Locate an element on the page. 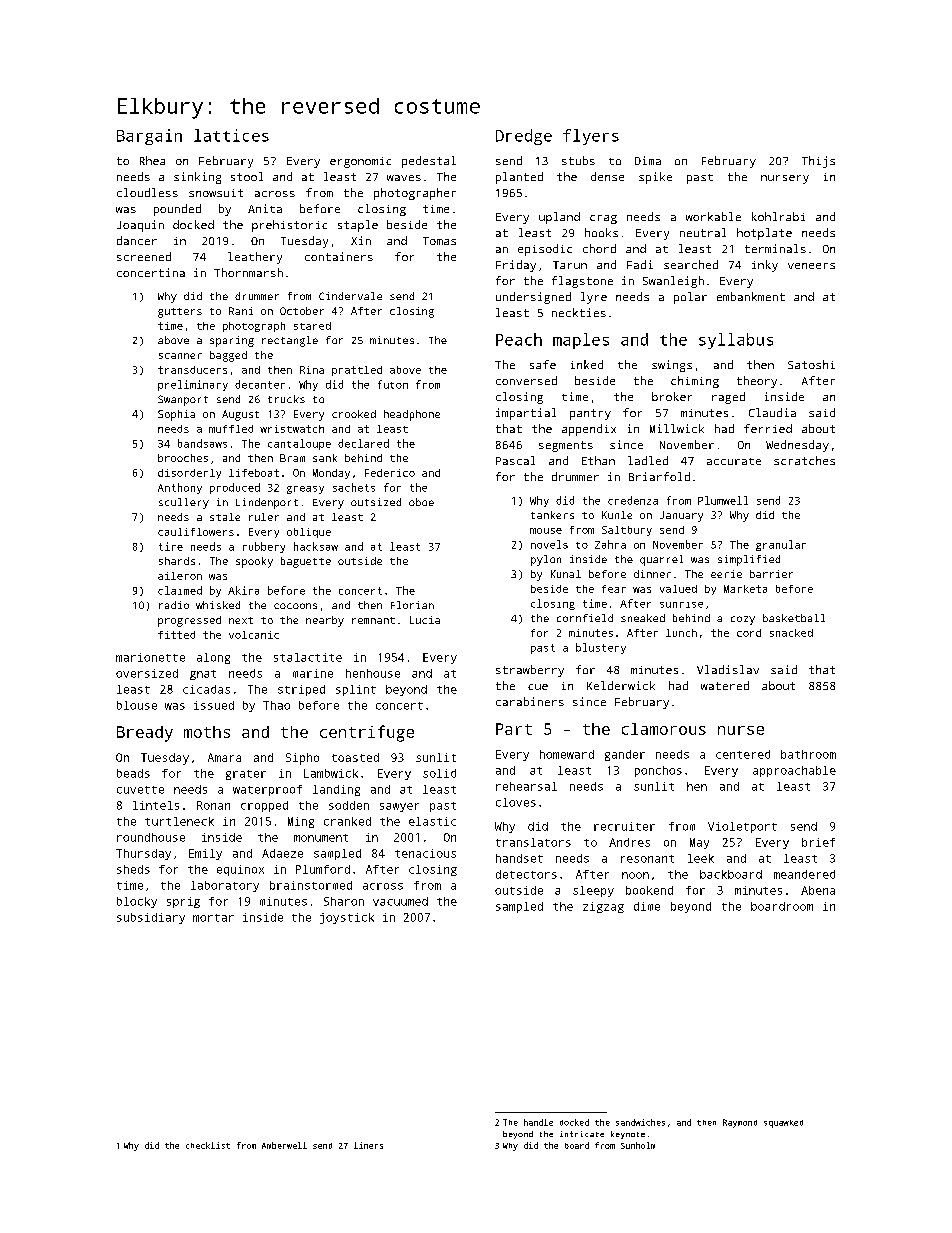  Rhea is located at coordinates (152, 160).
